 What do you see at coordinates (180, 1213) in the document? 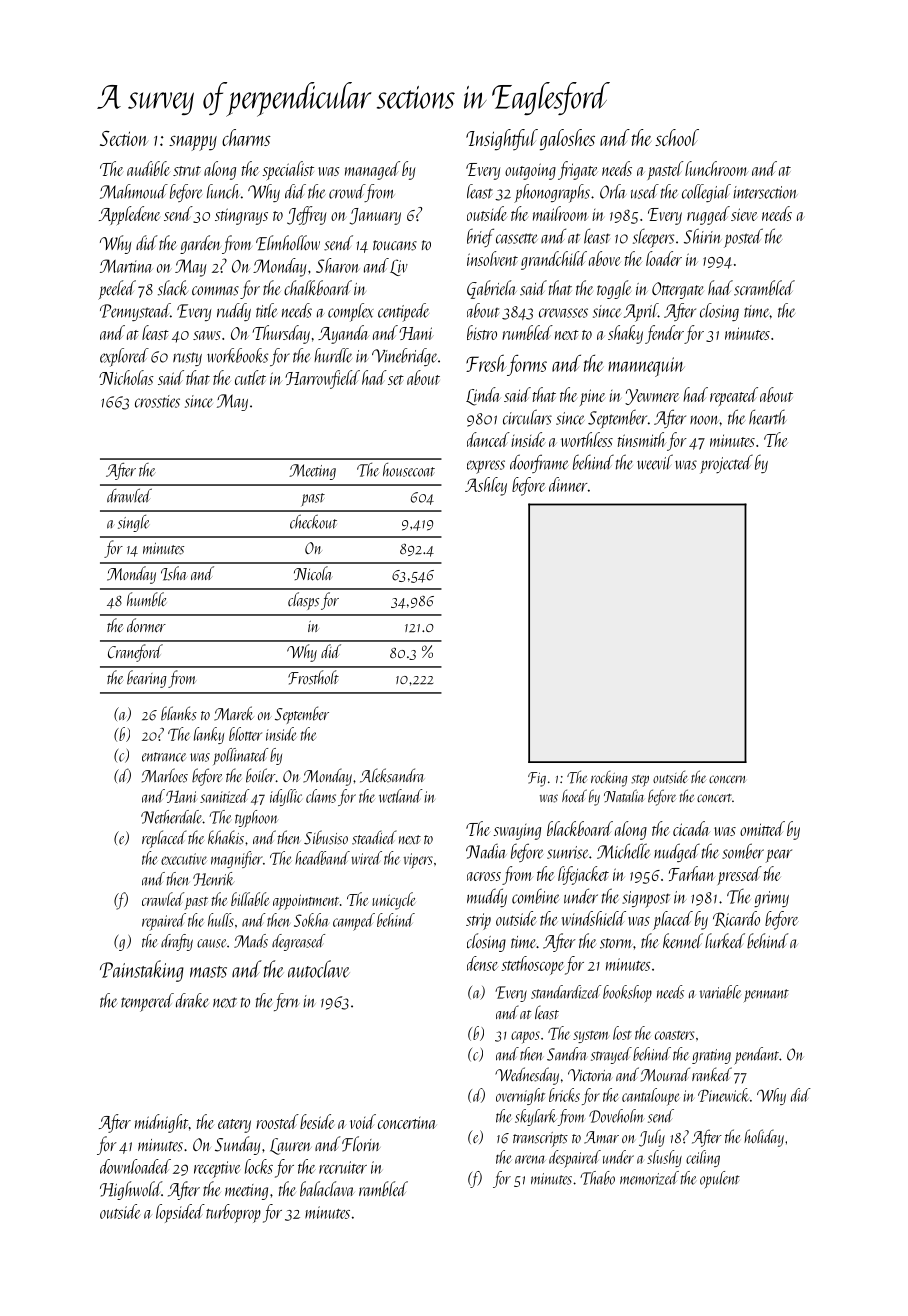
I see `lopsided` at bounding box center [180, 1213].
